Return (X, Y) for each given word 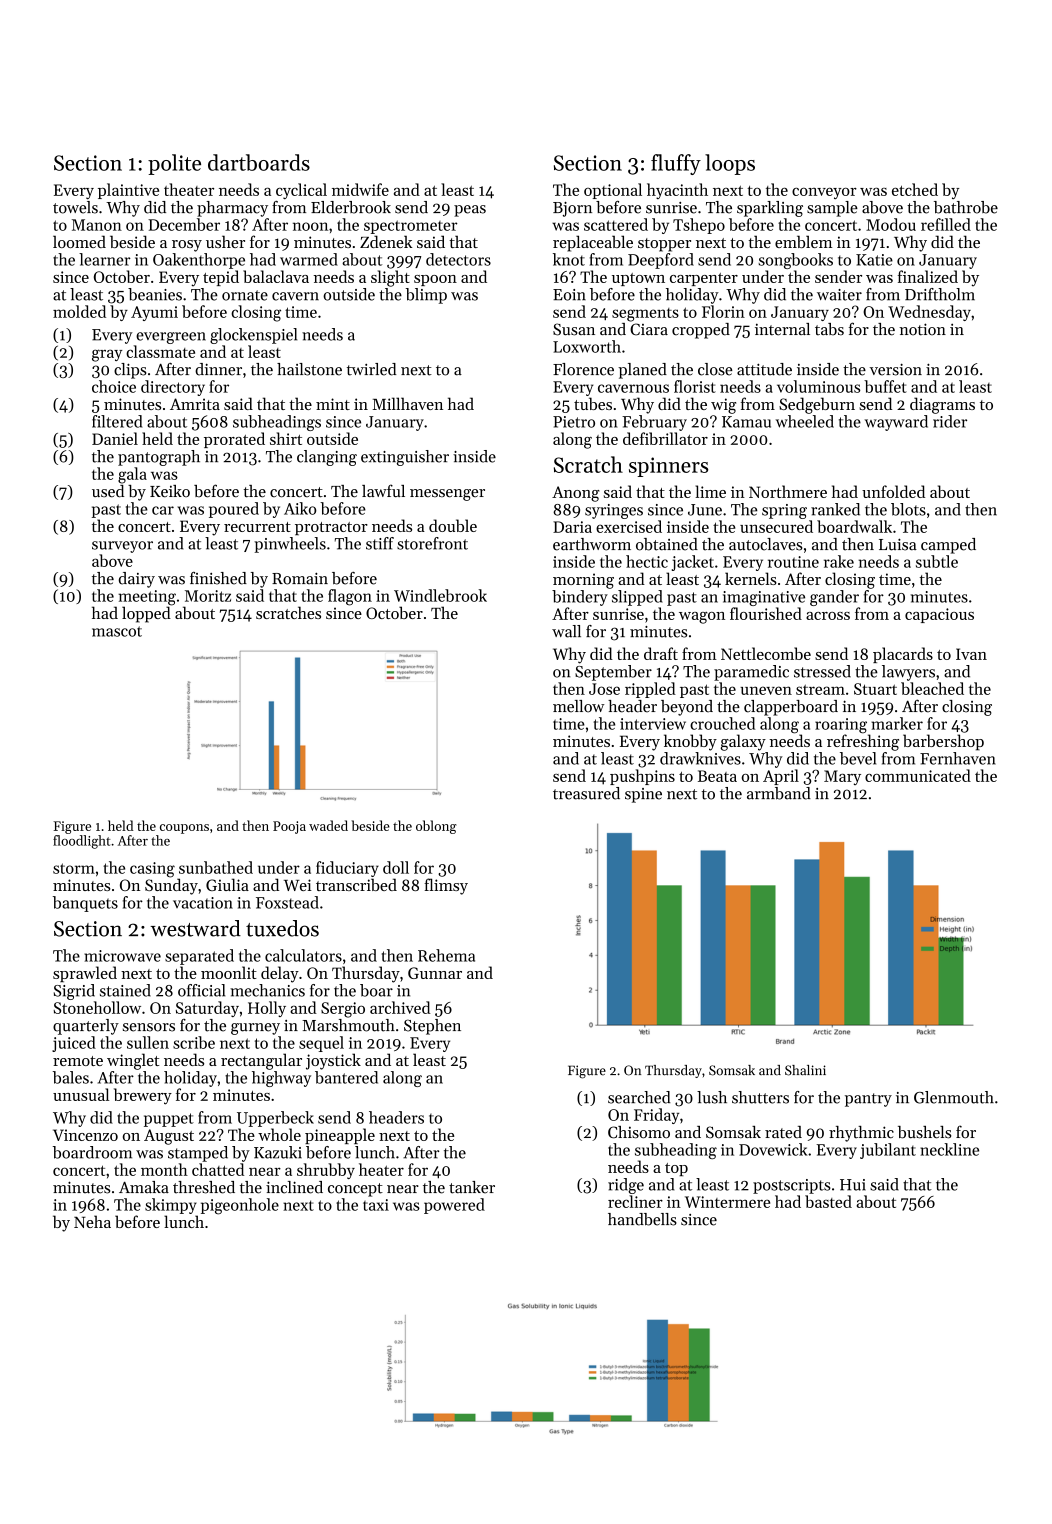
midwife (360, 189)
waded (328, 825)
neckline (949, 1149)
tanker (472, 1187)
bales (71, 1077)
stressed (822, 671)
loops (730, 164)
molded (79, 311)
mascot (117, 631)
